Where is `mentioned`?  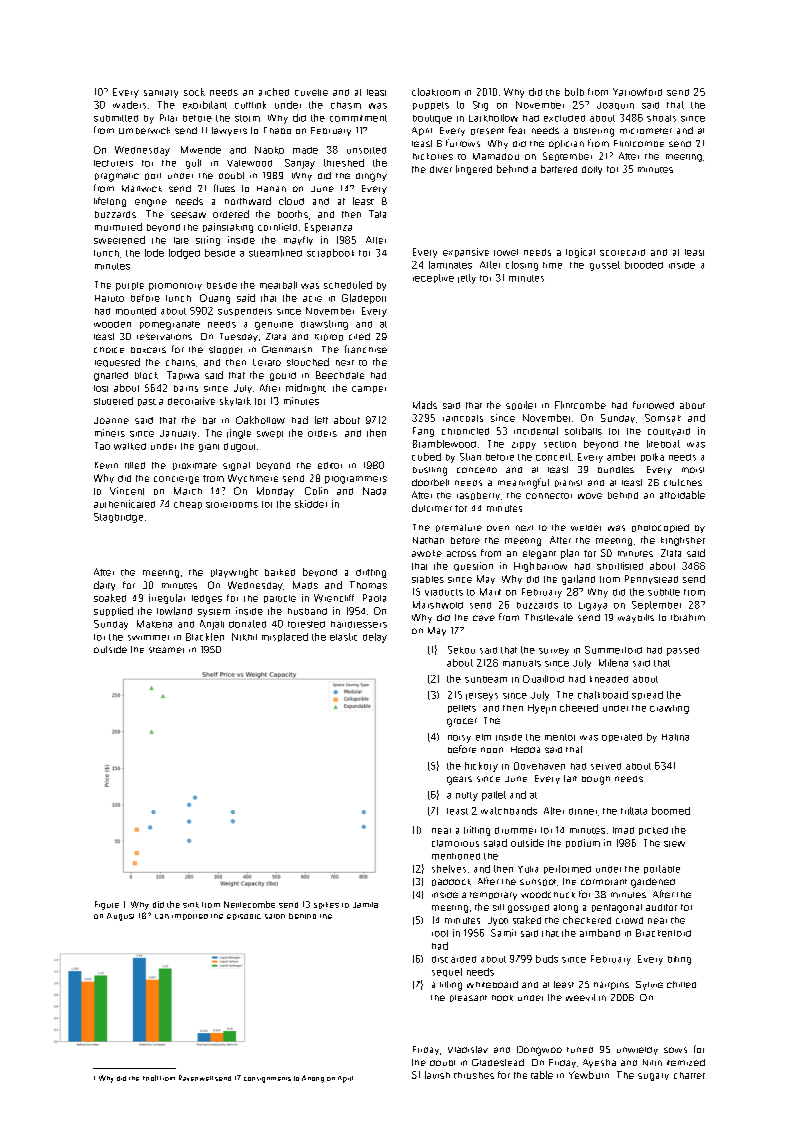 mentioned is located at coordinates (456, 856).
